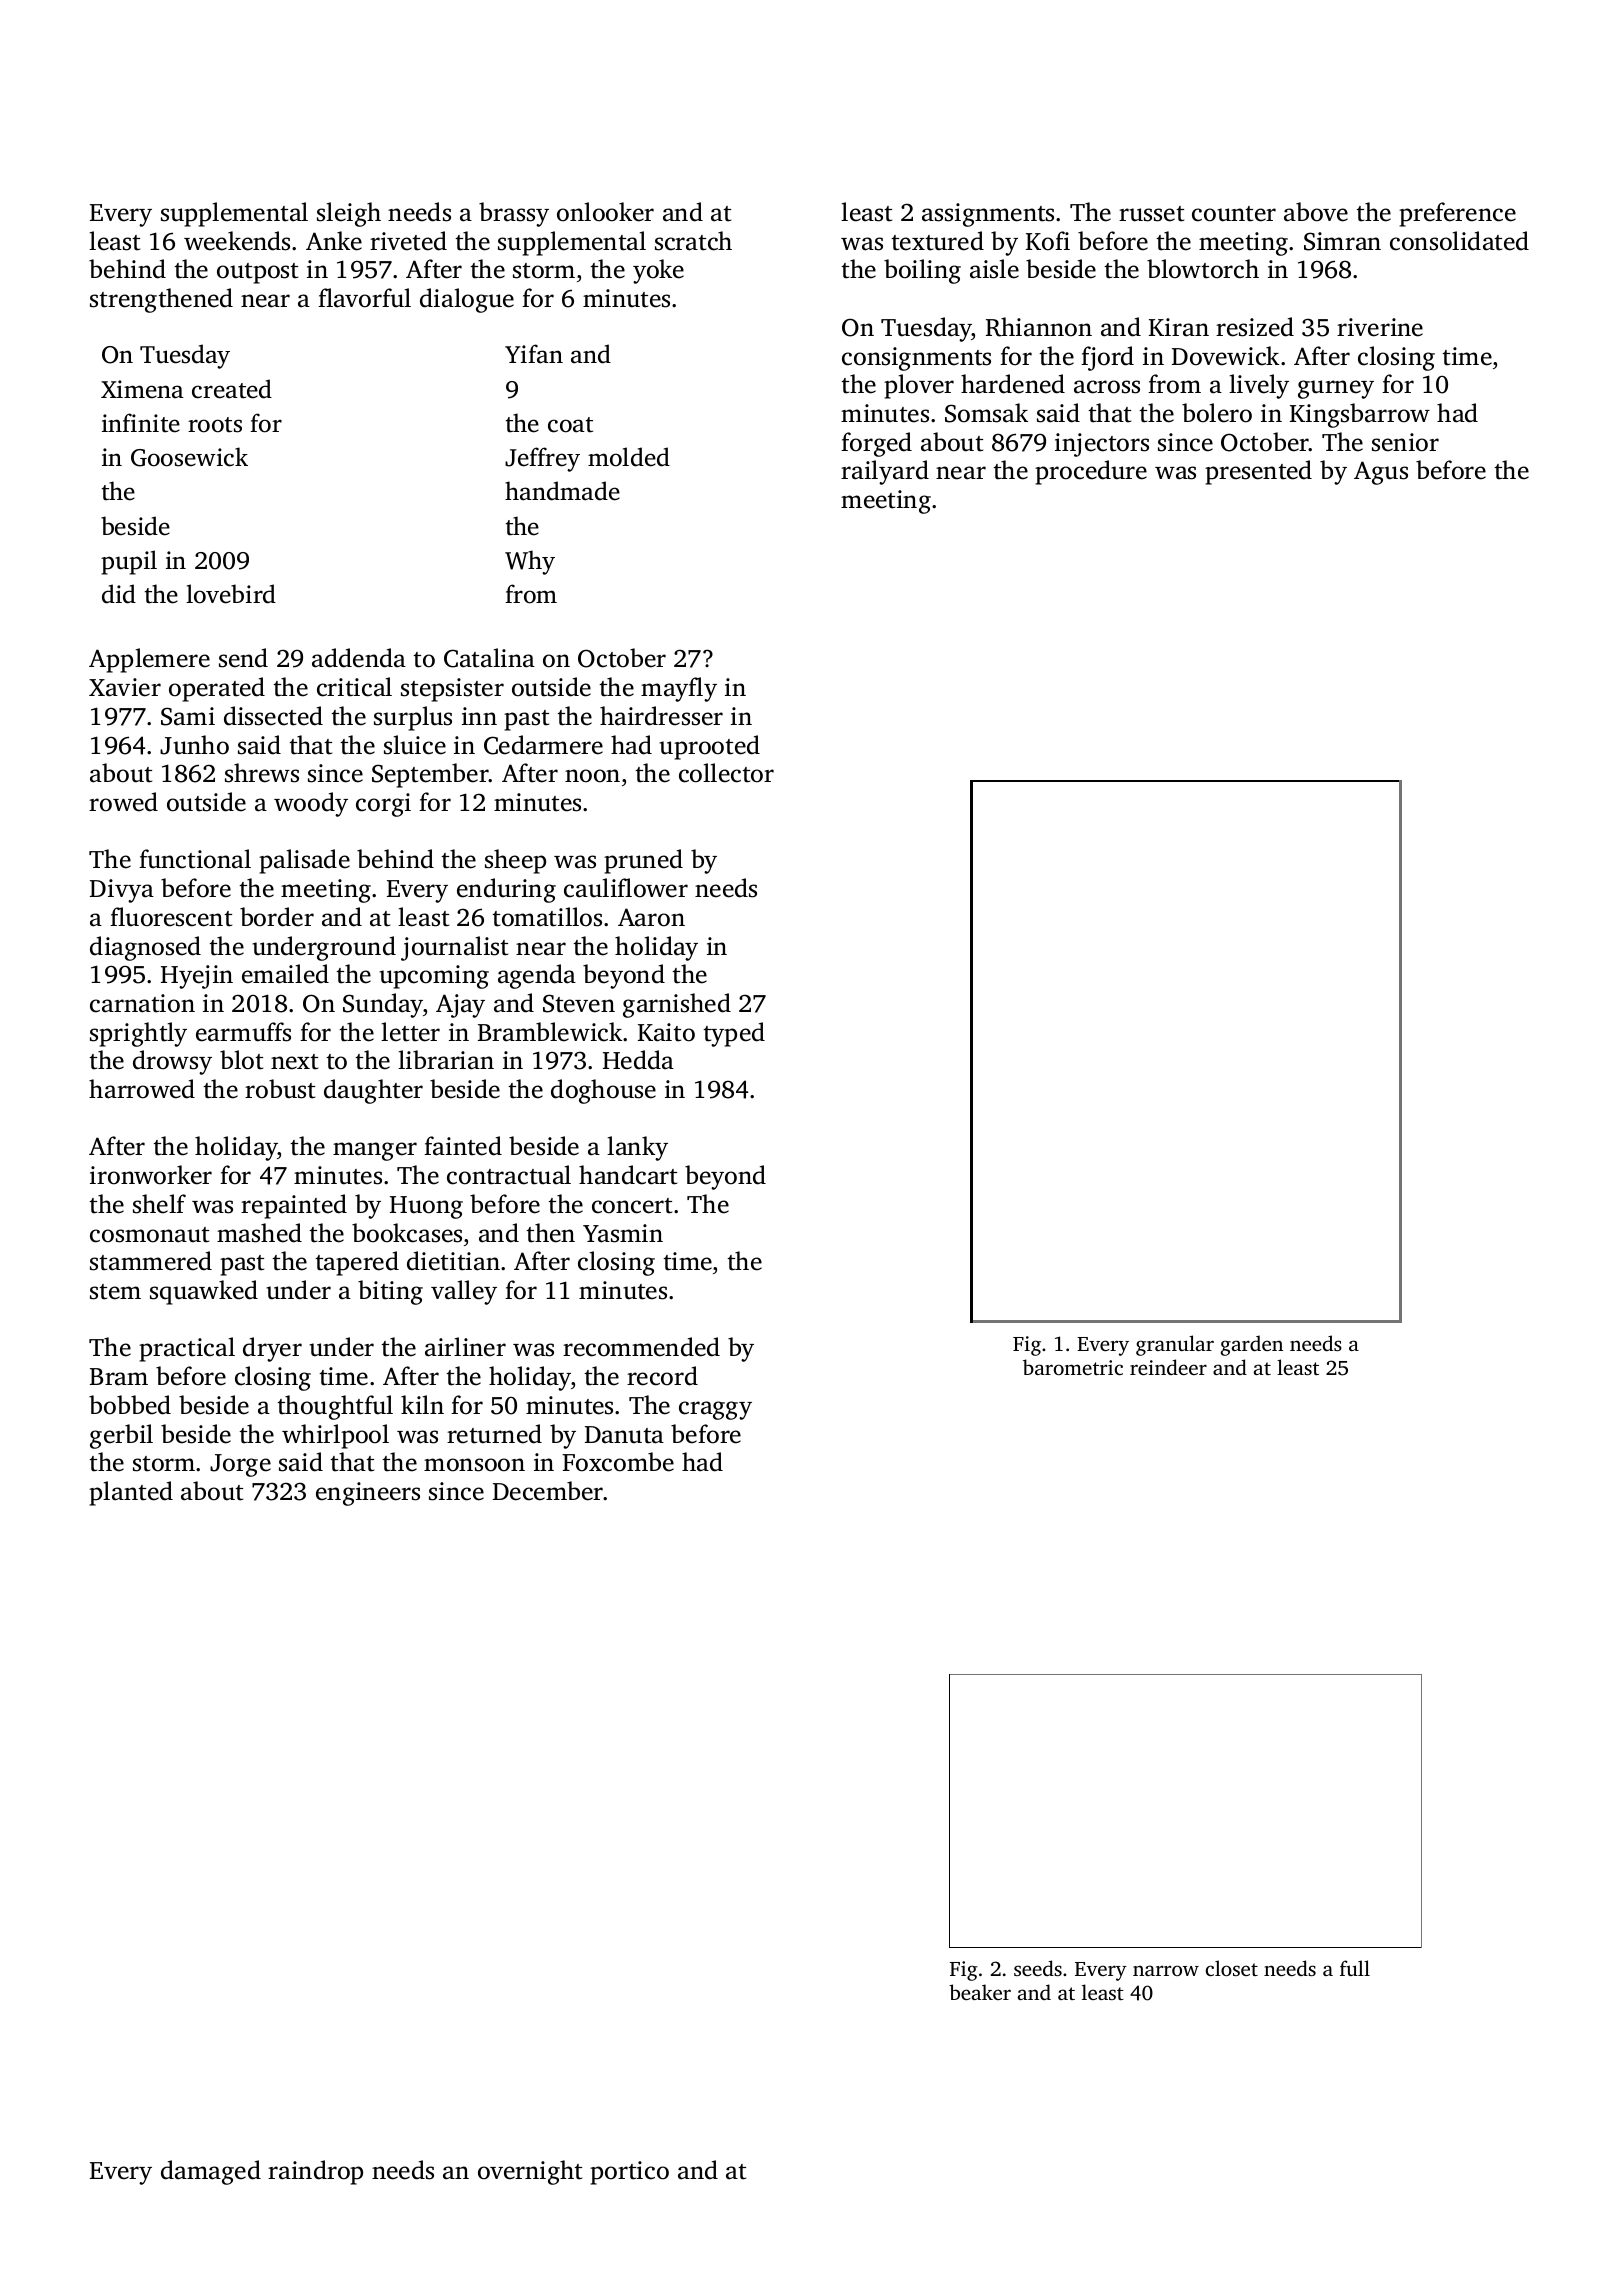 The image size is (1620, 2292). I want to click on barometric, so click(1073, 1367).
